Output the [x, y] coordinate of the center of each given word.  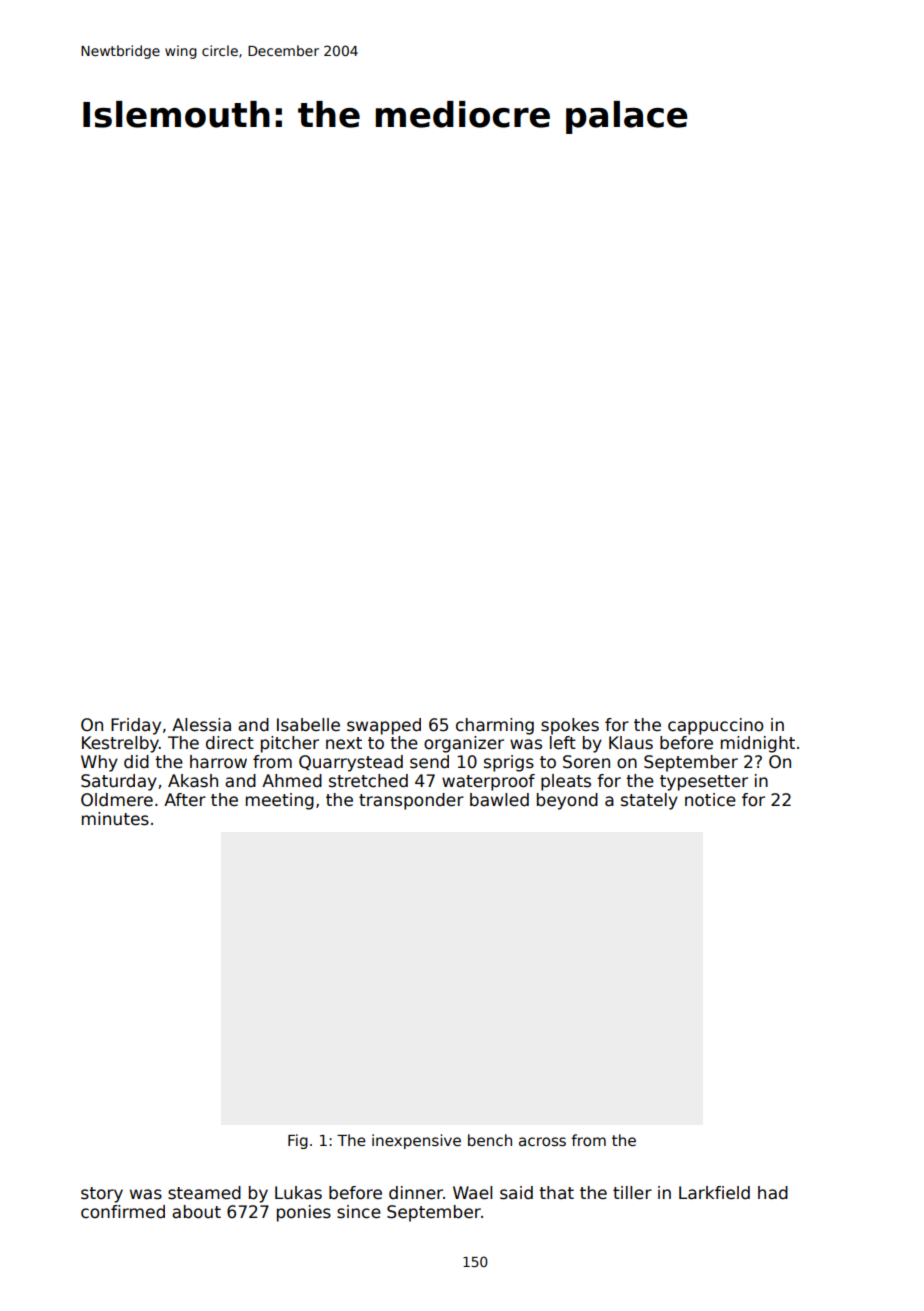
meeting [280, 801]
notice [710, 800]
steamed [204, 1193]
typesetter [704, 783]
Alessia [201, 725]
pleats [566, 782]
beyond [567, 801]
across [542, 1141]
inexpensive [416, 1141]
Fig [298, 1141]
